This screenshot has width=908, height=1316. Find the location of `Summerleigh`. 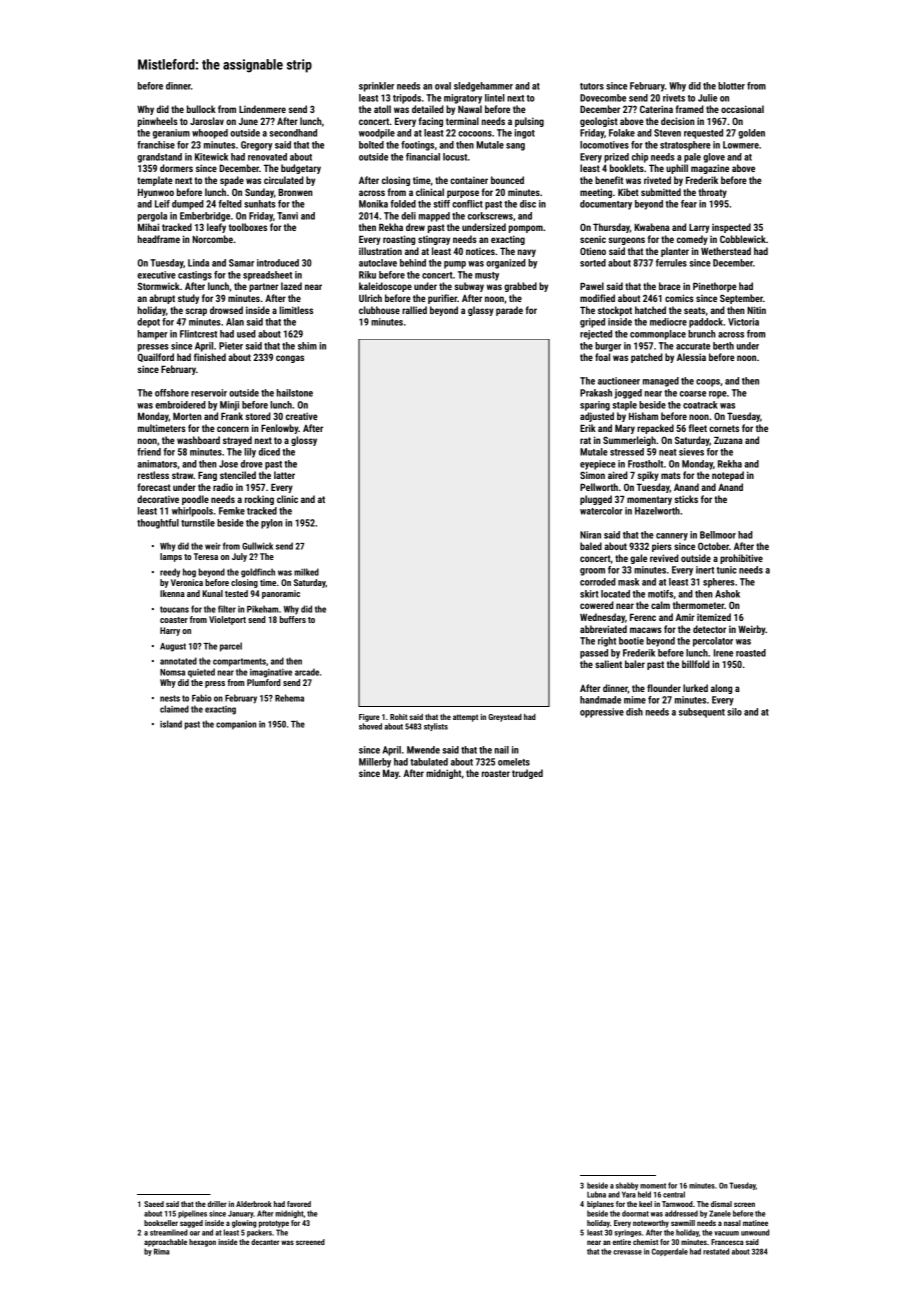

Summerleigh is located at coordinates (629, 441).
